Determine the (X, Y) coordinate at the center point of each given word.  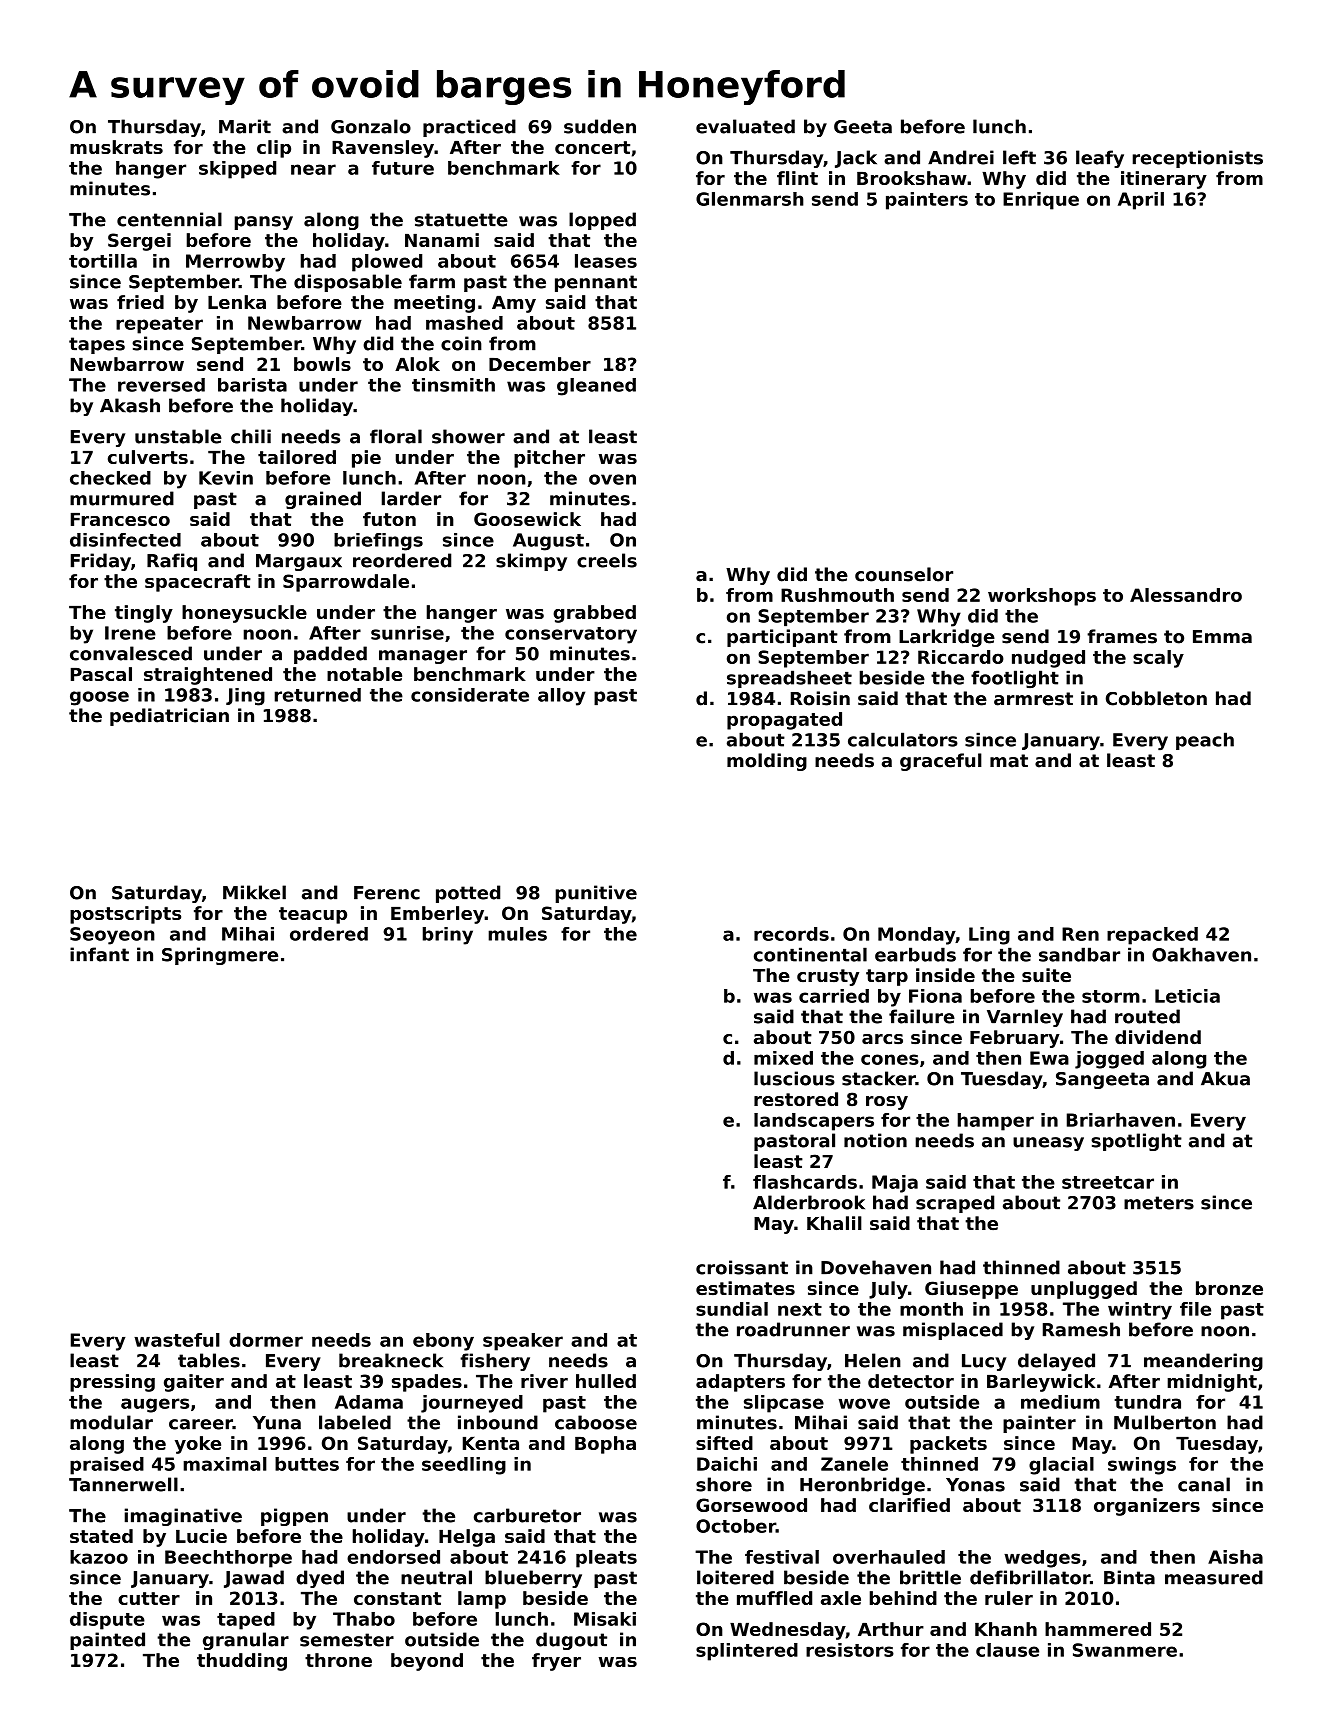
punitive (596, 894)
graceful (941, 762)
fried (140, 302)
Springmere (220, 956)
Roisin (820, 698)
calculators (903, 739)
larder (411, 498)
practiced (469, 128)
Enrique (1041, 201)
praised (107, 1466)
